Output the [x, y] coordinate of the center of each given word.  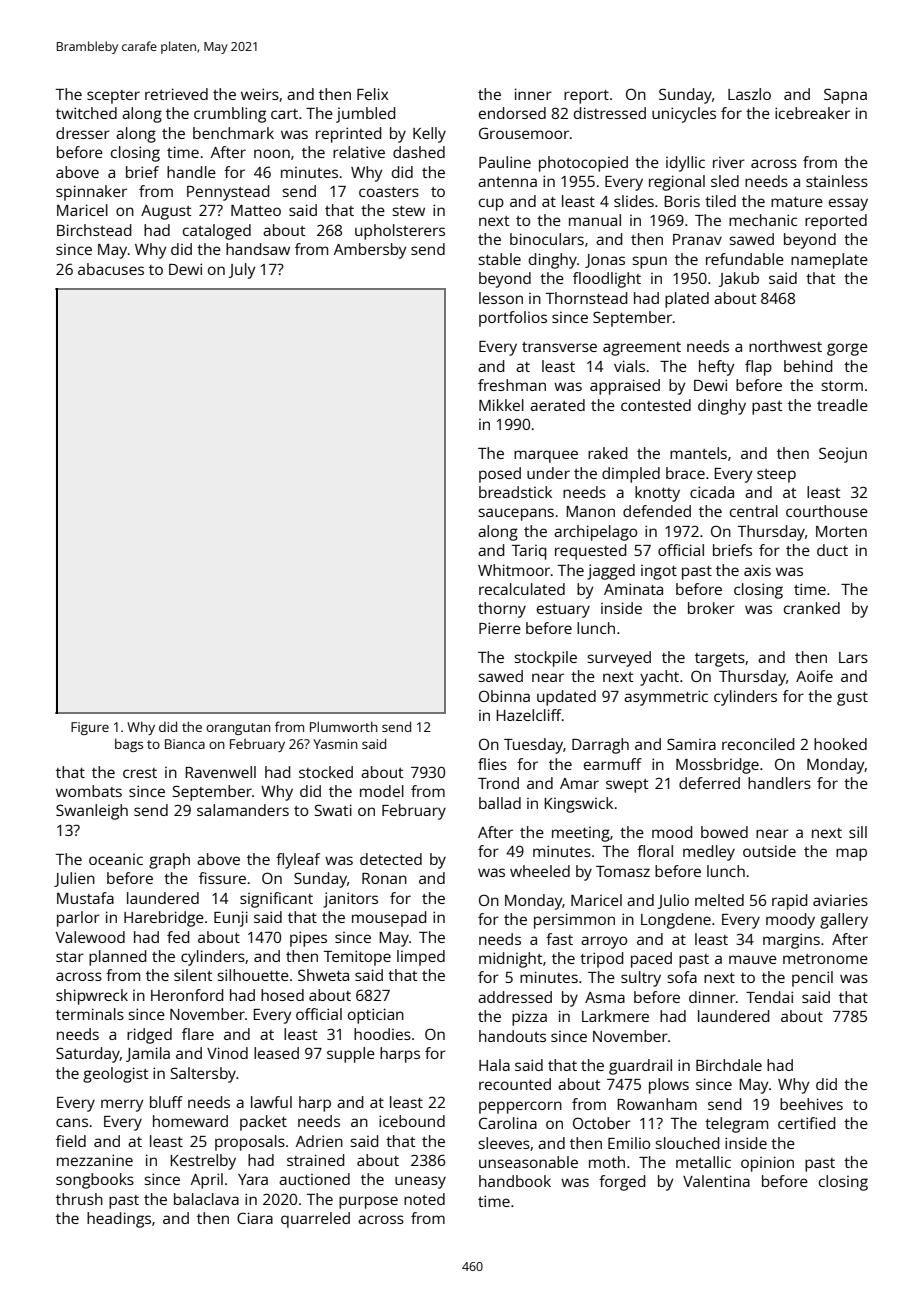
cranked [812, 608]
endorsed [512, 113]
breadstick [515, 492]
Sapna [845, 96]
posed [500, 475]
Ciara [255, 1218]
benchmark [233, 133]
